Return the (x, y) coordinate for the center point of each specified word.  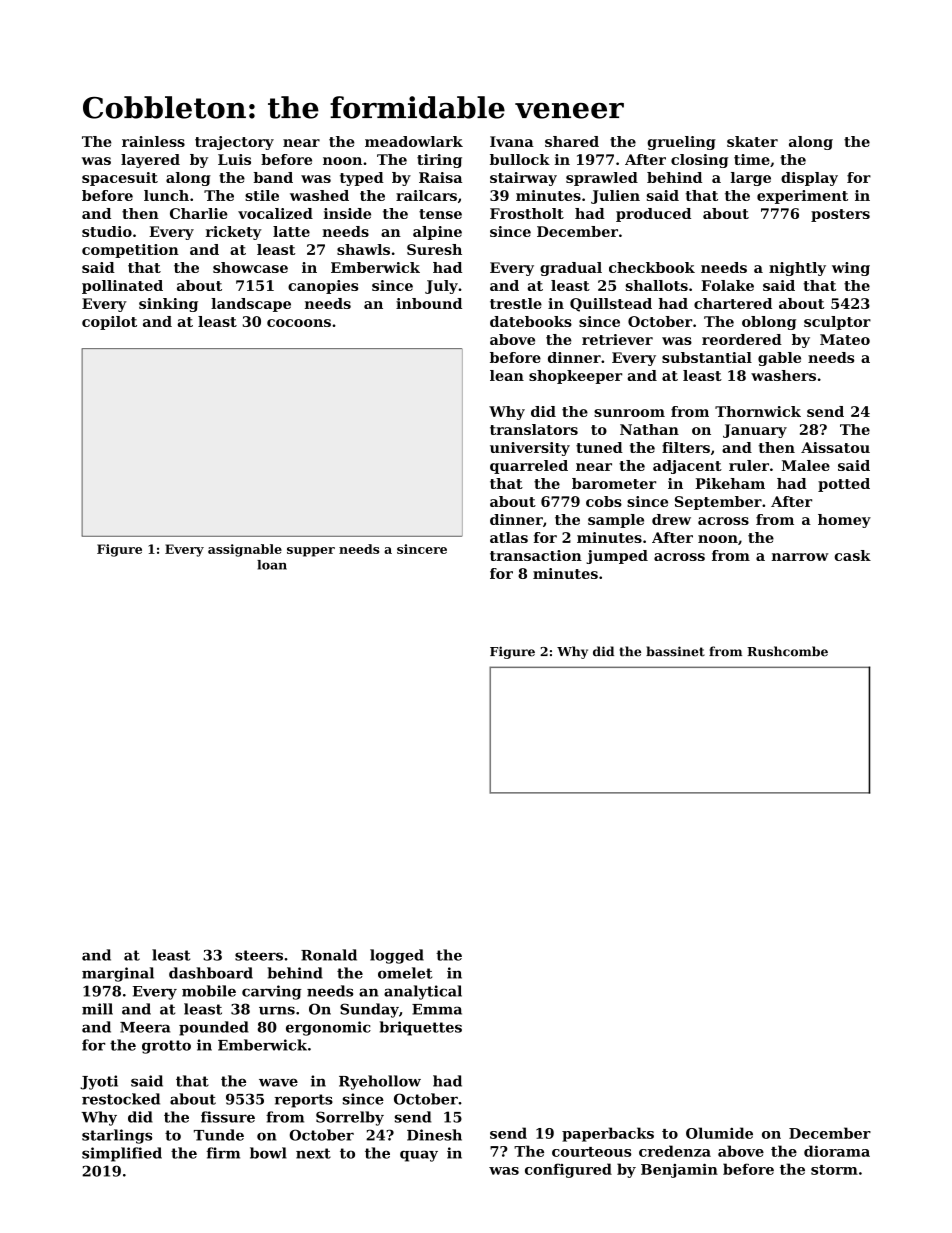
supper (311, 552)
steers (259, 955)
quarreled (529, 467)
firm (223, 1153)
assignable (245, 550)
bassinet (675, 651)
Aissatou (835, 447)
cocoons (299, 323)
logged (397, 956)
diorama (837, 1151)
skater (752, 141)
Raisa (440, 177)
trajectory (234, 143)
